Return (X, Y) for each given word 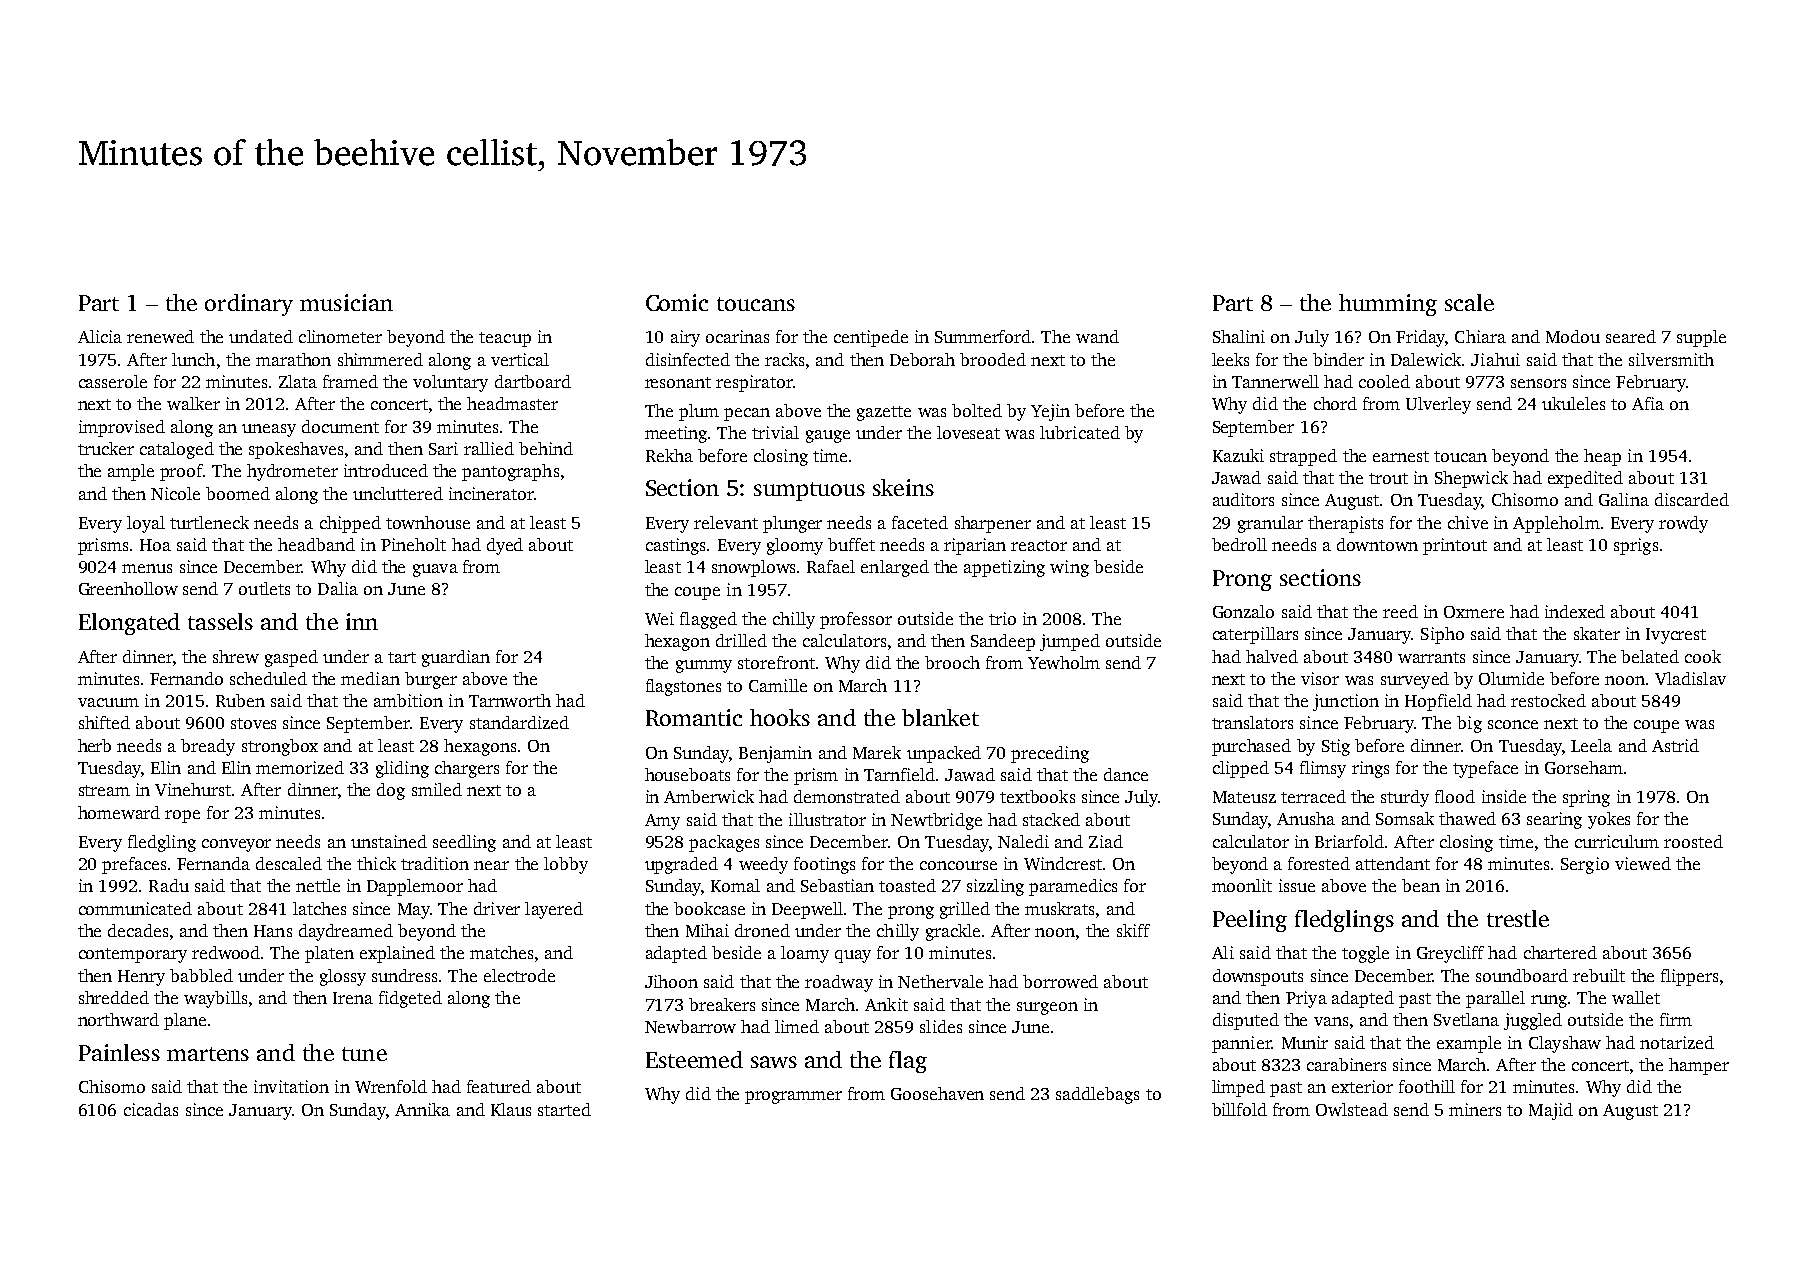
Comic (677, 302)
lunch (193, 359)
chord (1335, 403)
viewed (1643, 863)
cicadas (151, 1109)
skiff (1133, 930)
